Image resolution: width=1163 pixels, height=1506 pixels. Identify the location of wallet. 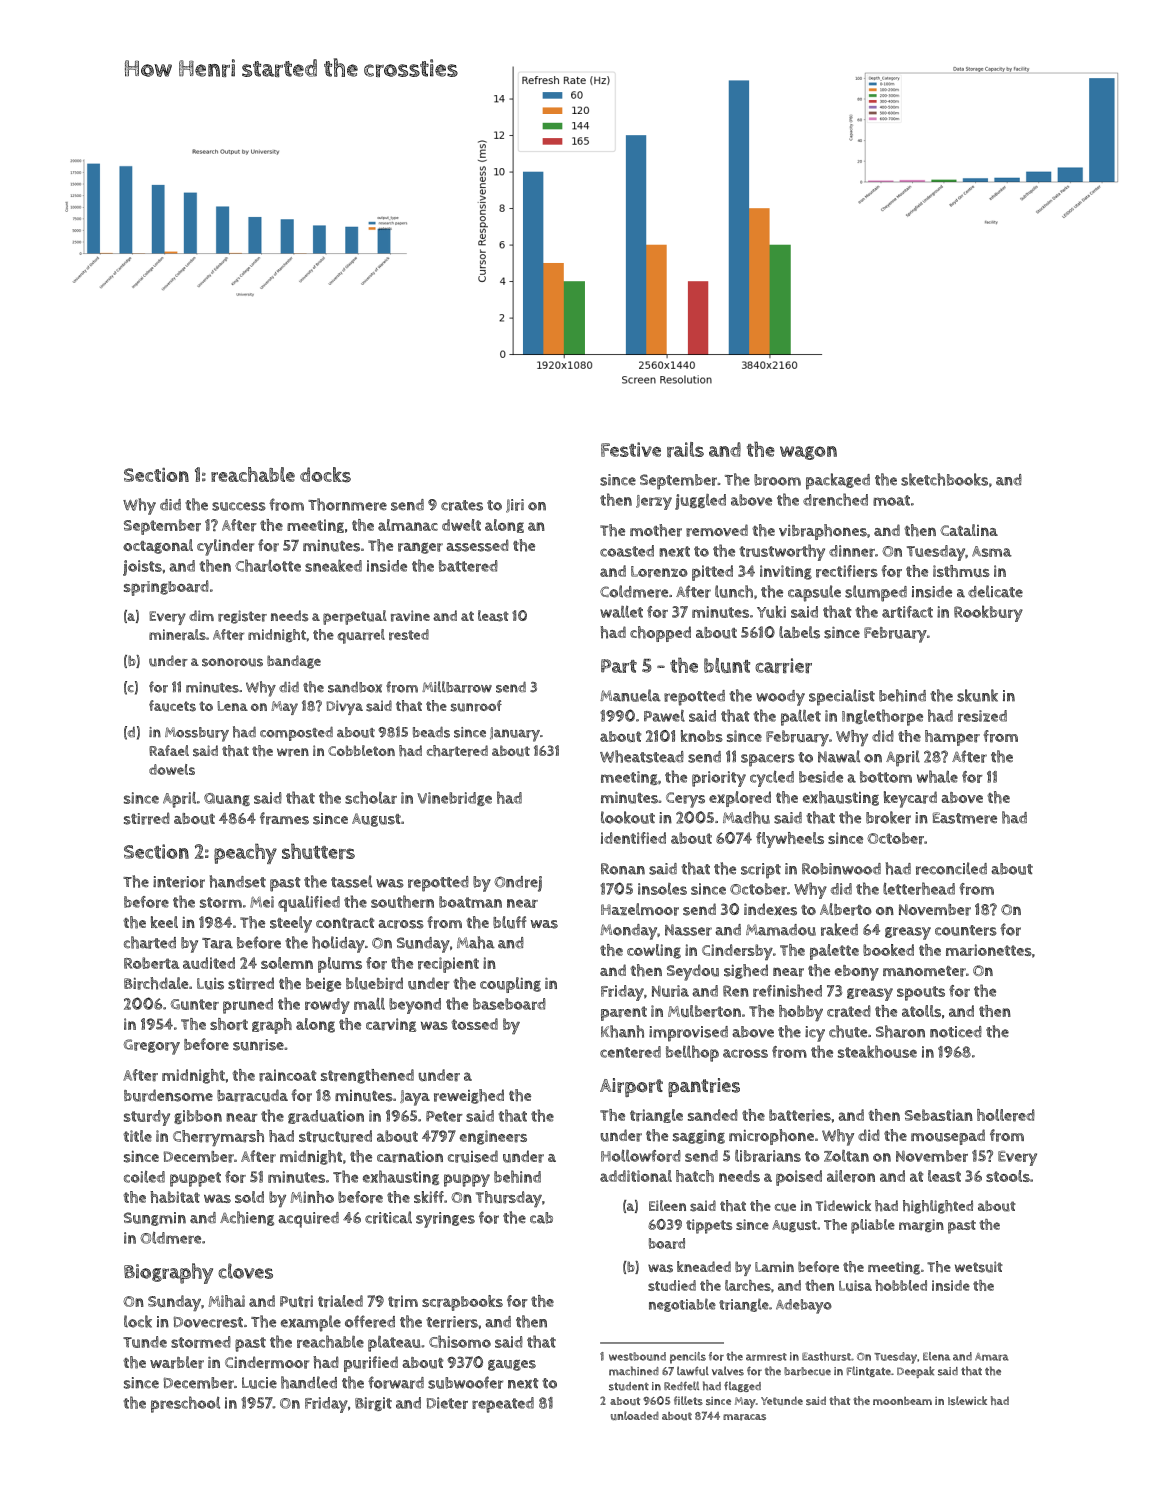
(621, 612).
